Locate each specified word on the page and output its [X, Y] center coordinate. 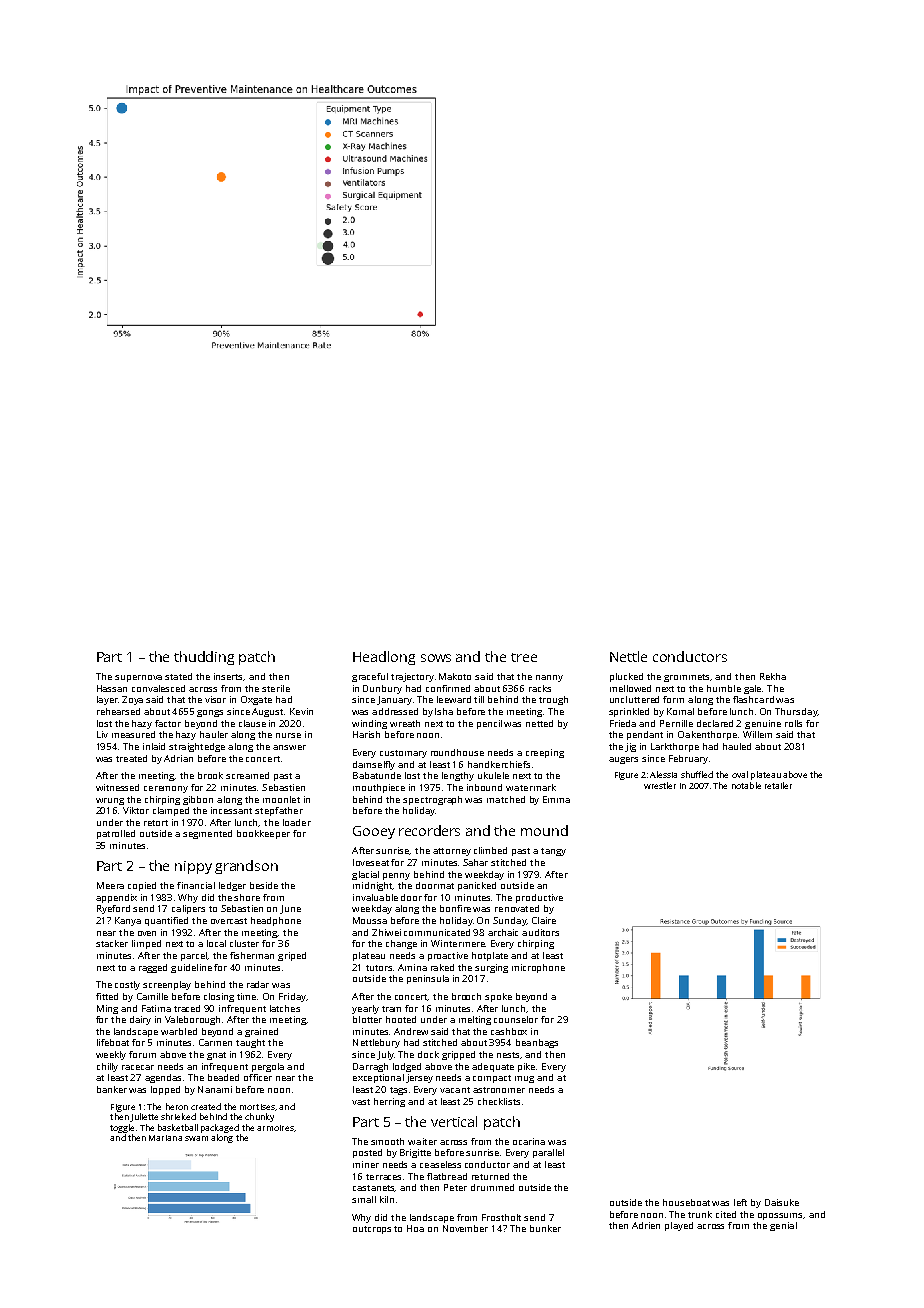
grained [261, 1032]
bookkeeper [263, 834]
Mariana [165, 1138]
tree [524, 657]
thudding [204, 658]
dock [428, 1054]
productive [539, 898]
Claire [544, 920]
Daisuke [782, 1202]
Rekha [773, 676]
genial [783, 1226]
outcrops [372, 1230]
